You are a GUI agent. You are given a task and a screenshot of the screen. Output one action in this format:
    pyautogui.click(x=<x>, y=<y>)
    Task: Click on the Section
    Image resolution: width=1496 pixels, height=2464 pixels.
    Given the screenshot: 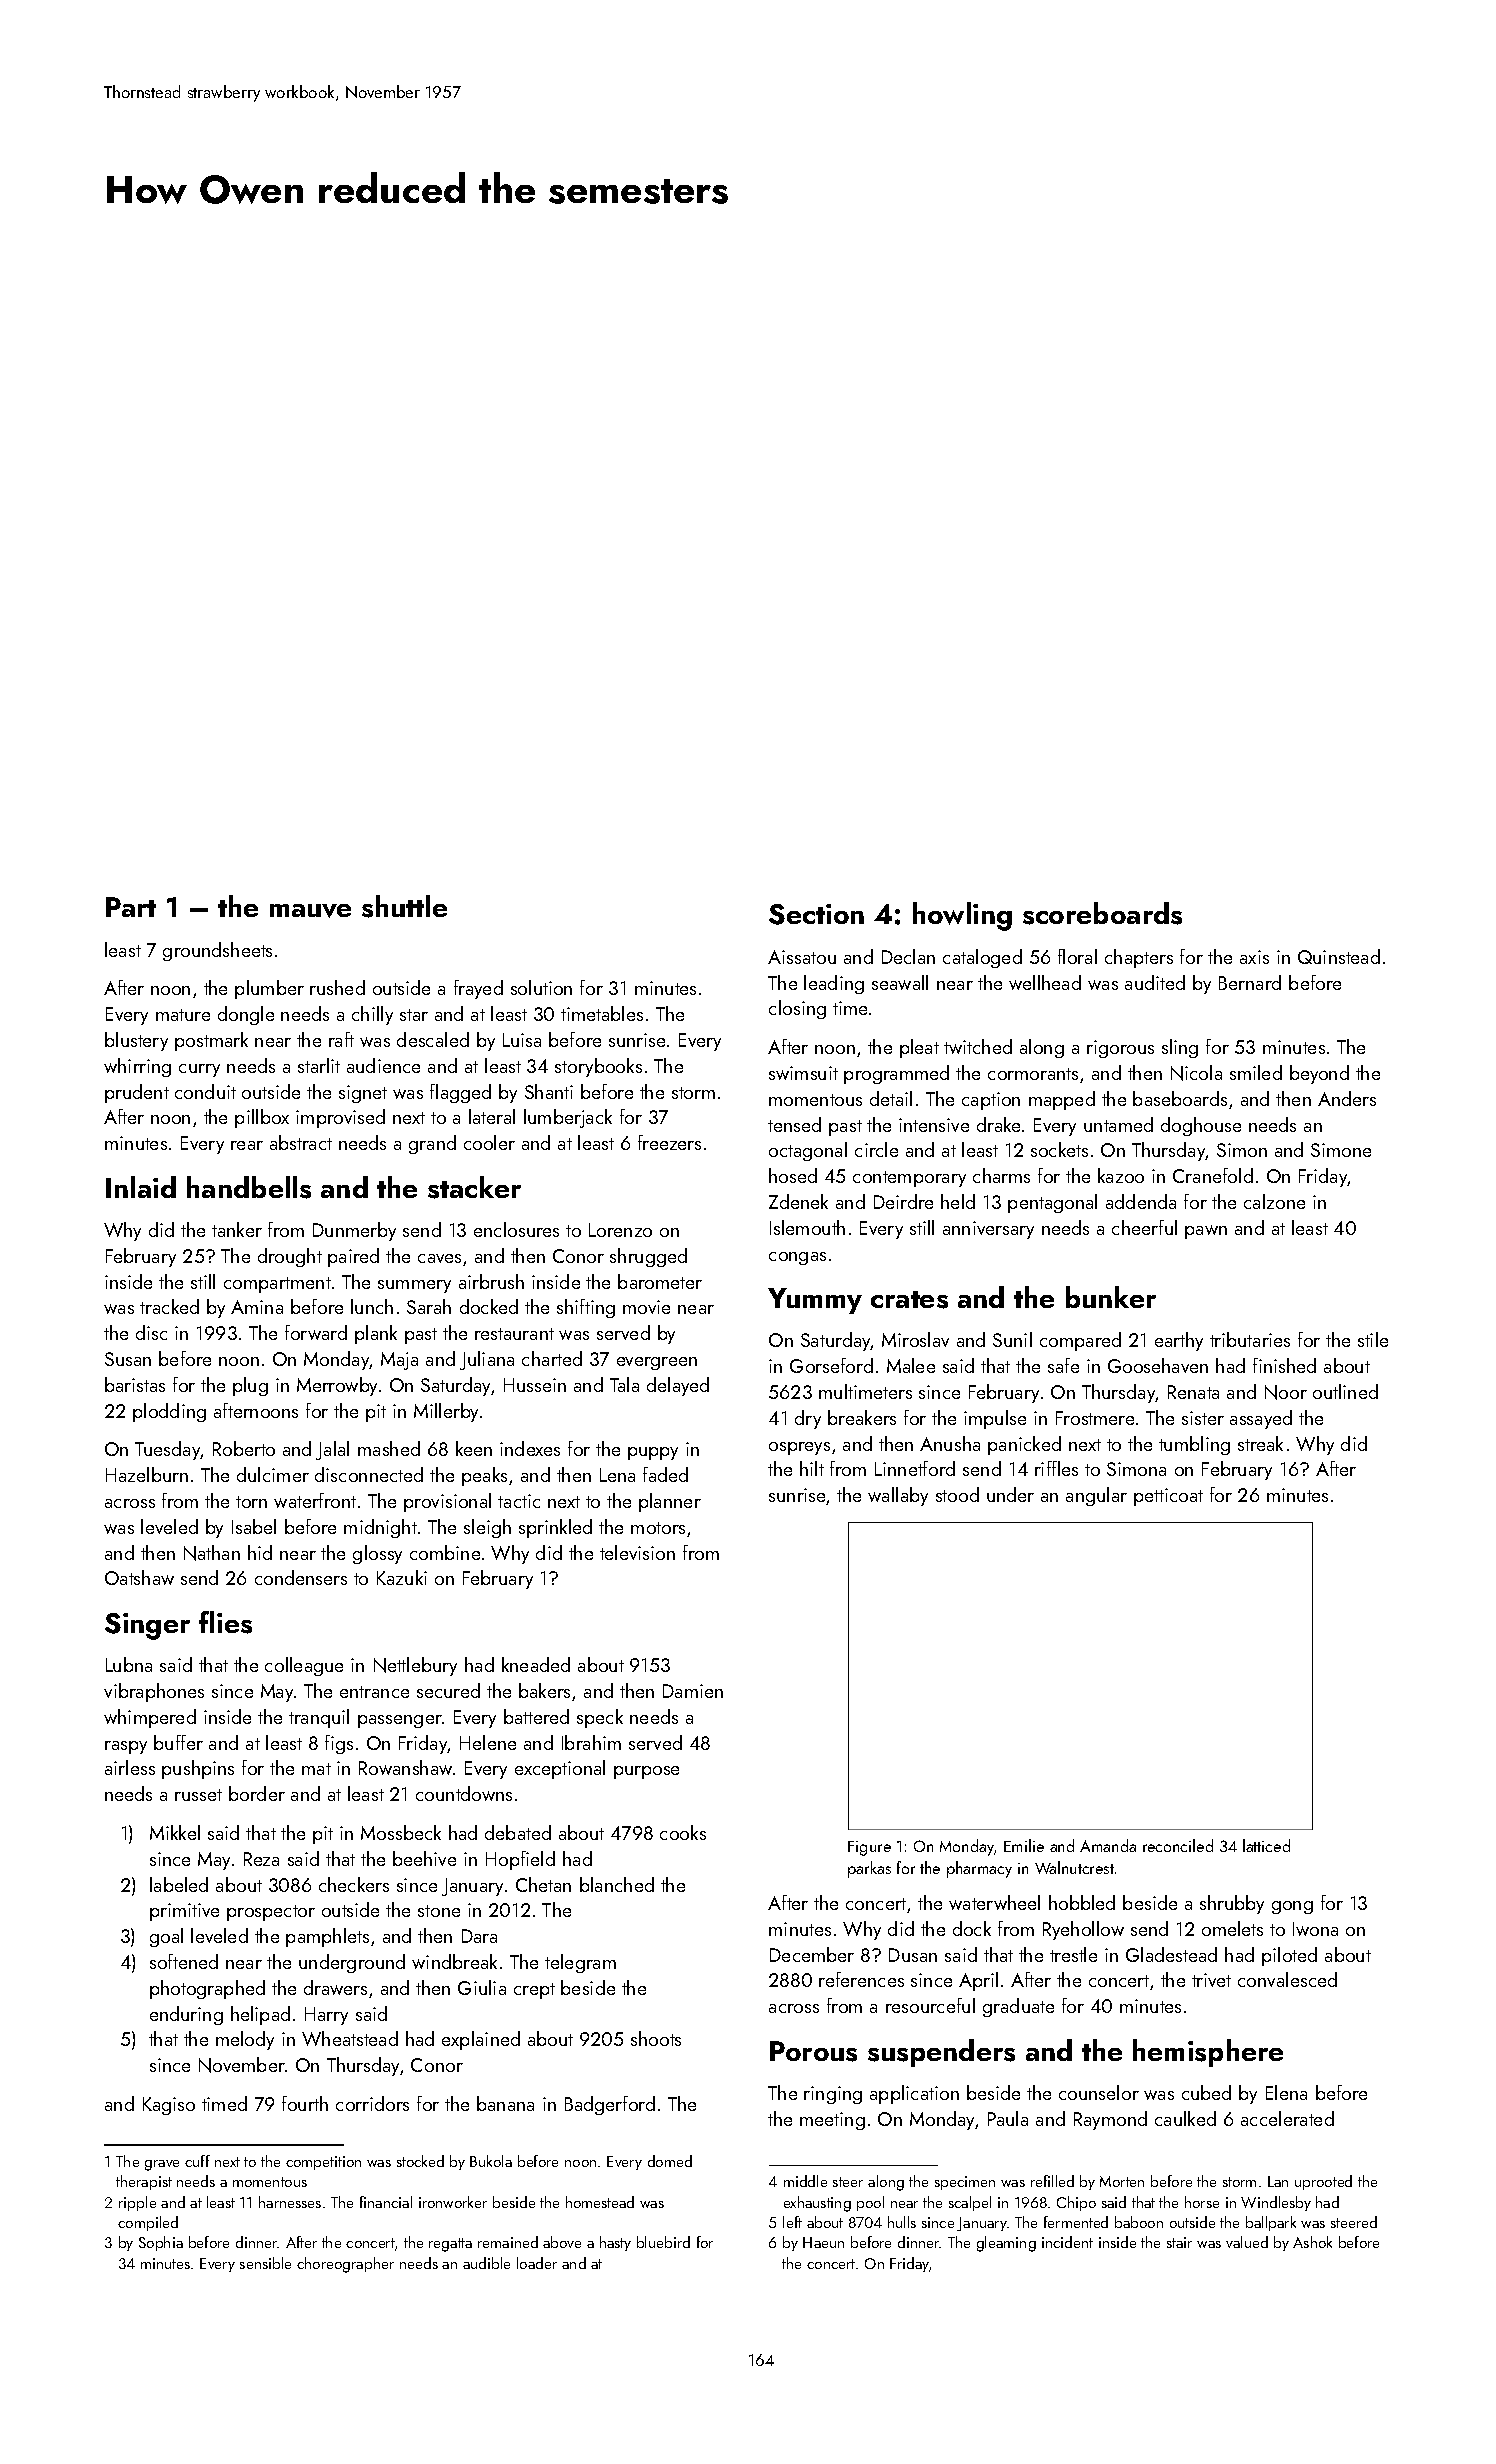 What is the action you would take?
    pyautogui.click(x=816, y=914)
